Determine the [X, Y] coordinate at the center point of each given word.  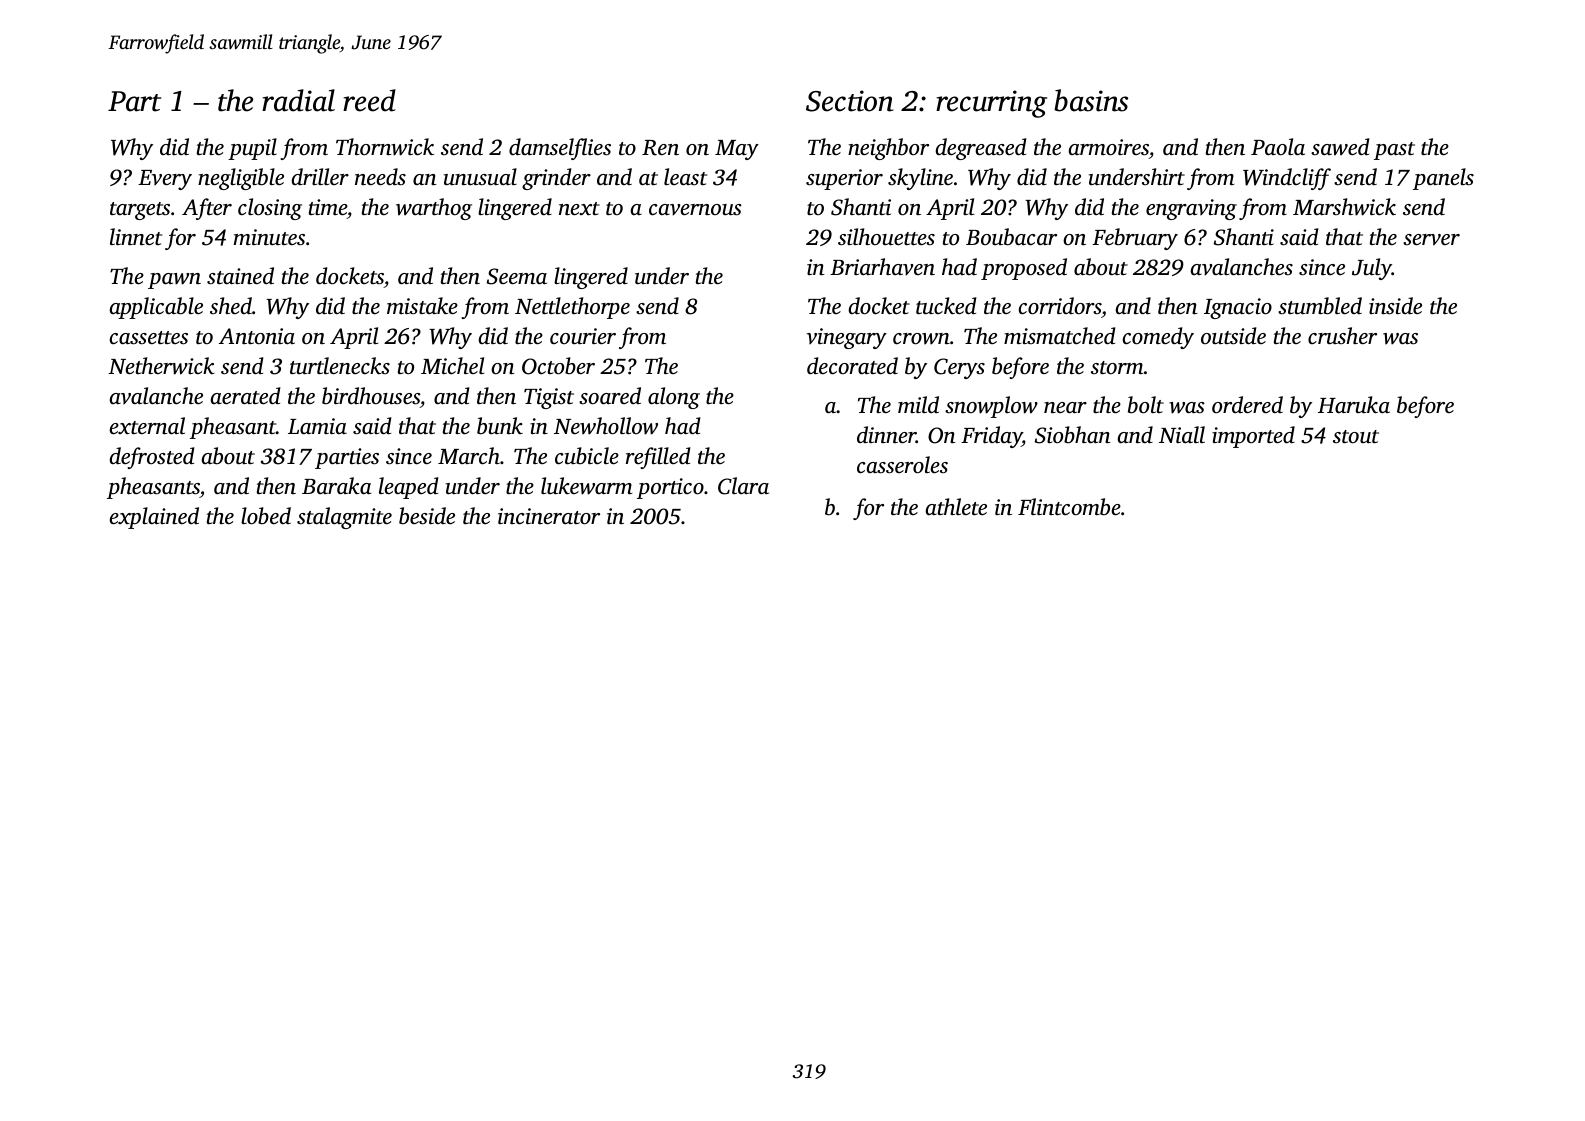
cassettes [149, 338]
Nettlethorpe [572, 308]
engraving [1191, 209]
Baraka [336, 486]
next [579, 209]
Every [165, 180]
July [1372, 269]
